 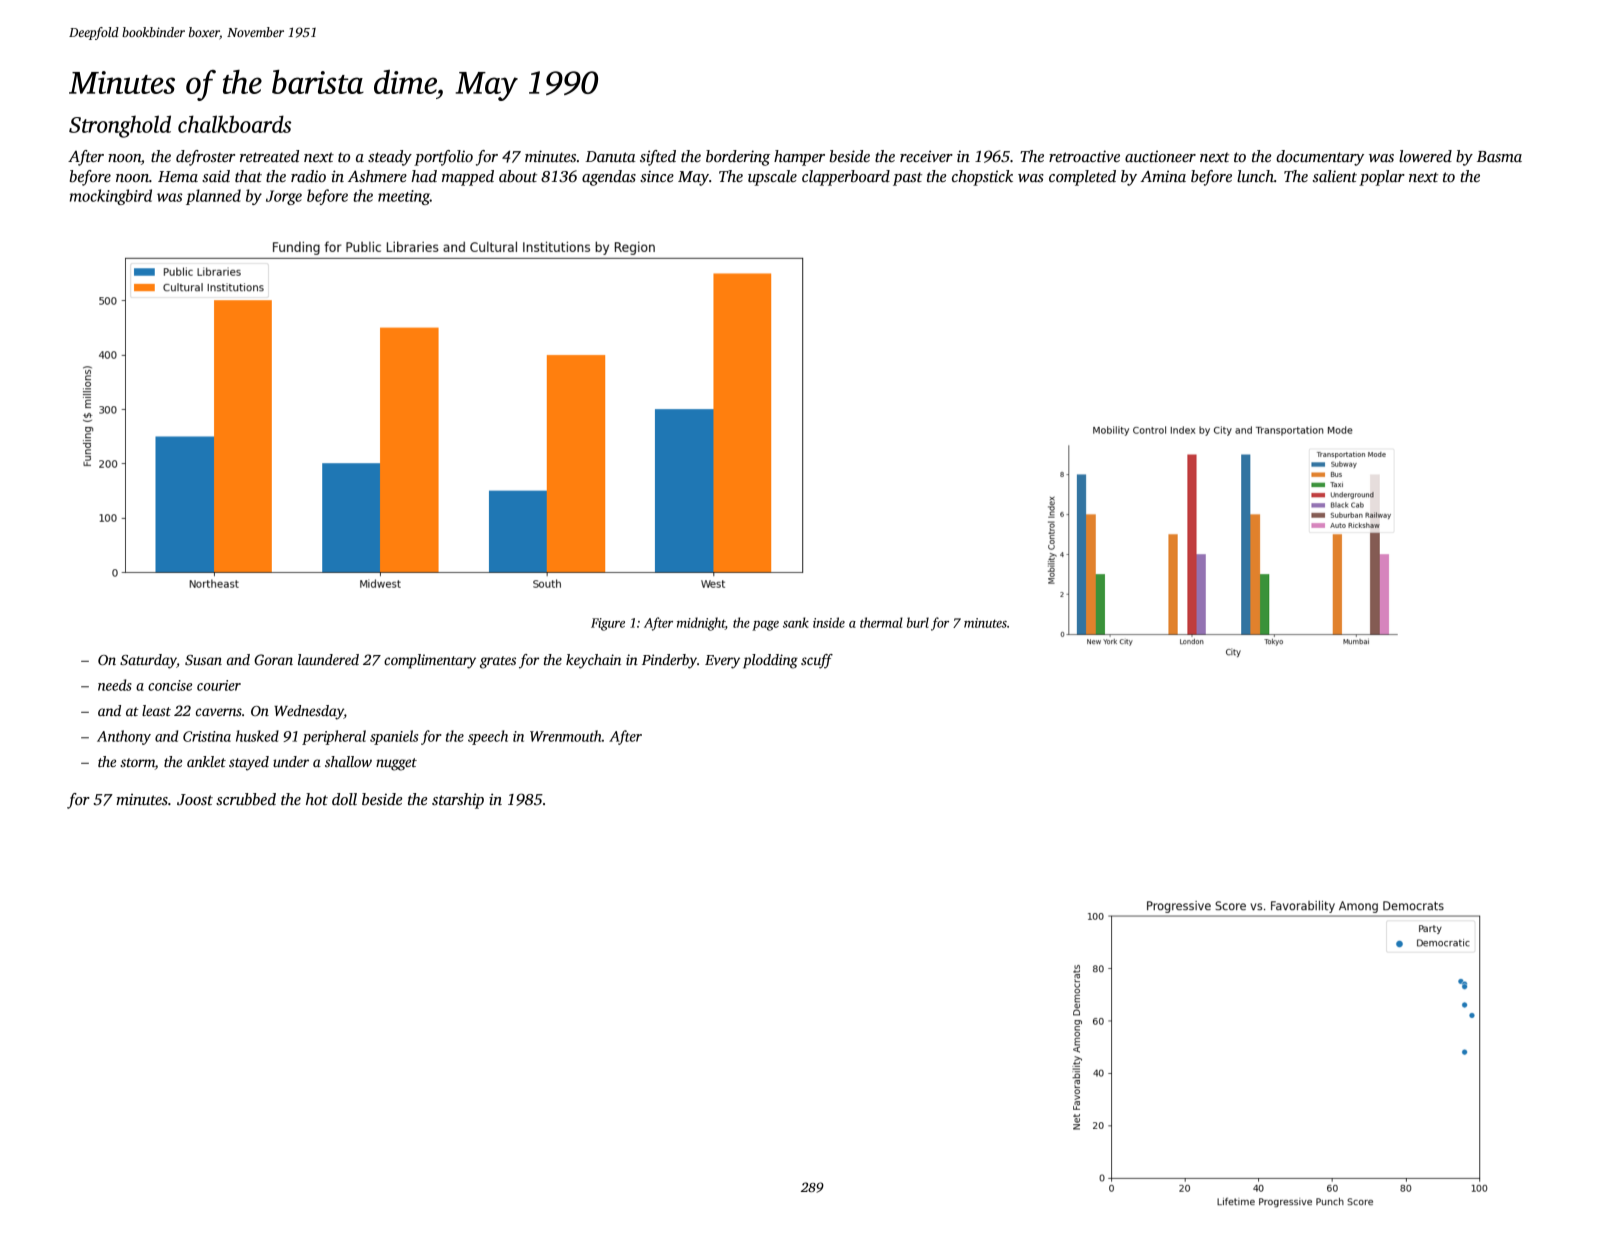 What do you see at coordinates (817, 661) in the image?
I see `scuff` at bounding box center [817, 661].
